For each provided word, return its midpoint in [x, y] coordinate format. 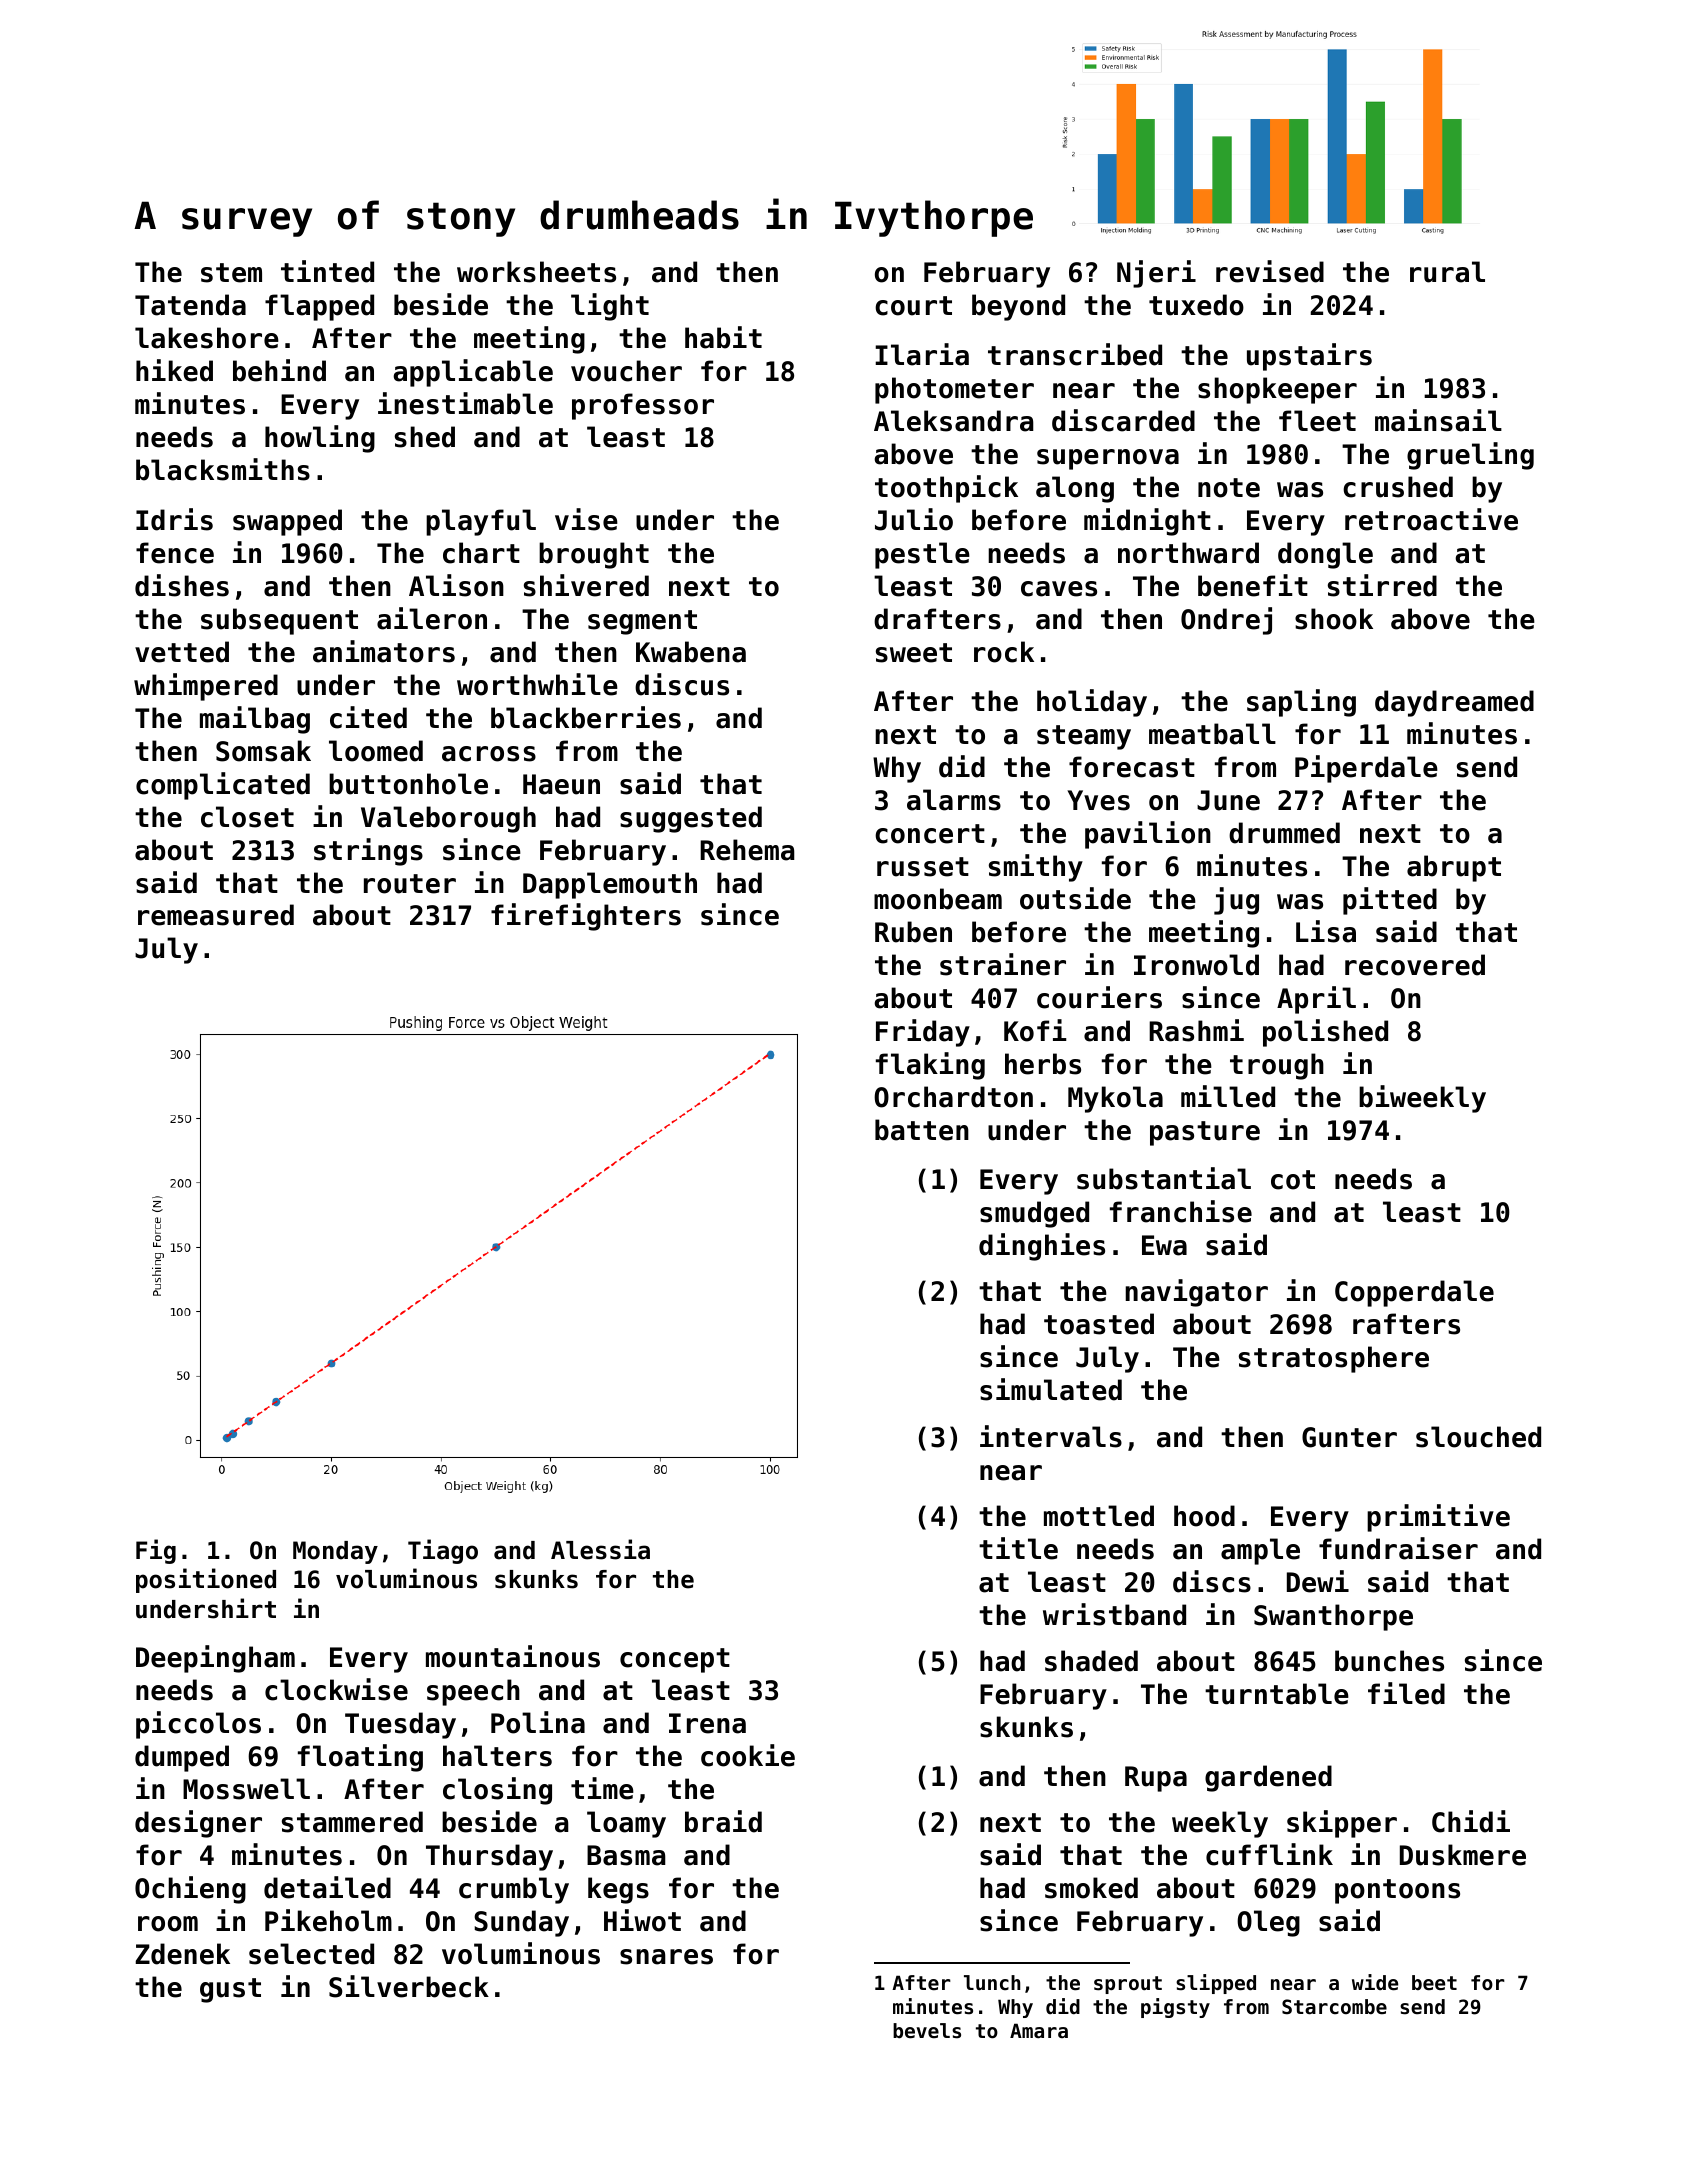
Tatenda [190, 305]
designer [198, 1824]
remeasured [216, 915]
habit [723, 337]
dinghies [1042, 1247]
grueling [1470, 456]
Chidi [1471, 1821]
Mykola [1115, 1099]
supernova [1108, 459]
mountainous [513, 1656]
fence [175, 553]
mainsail [1438, 420]
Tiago [443, 1551]
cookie [748, 1755]
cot [1293, 1180]
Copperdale [1414, 1293]
